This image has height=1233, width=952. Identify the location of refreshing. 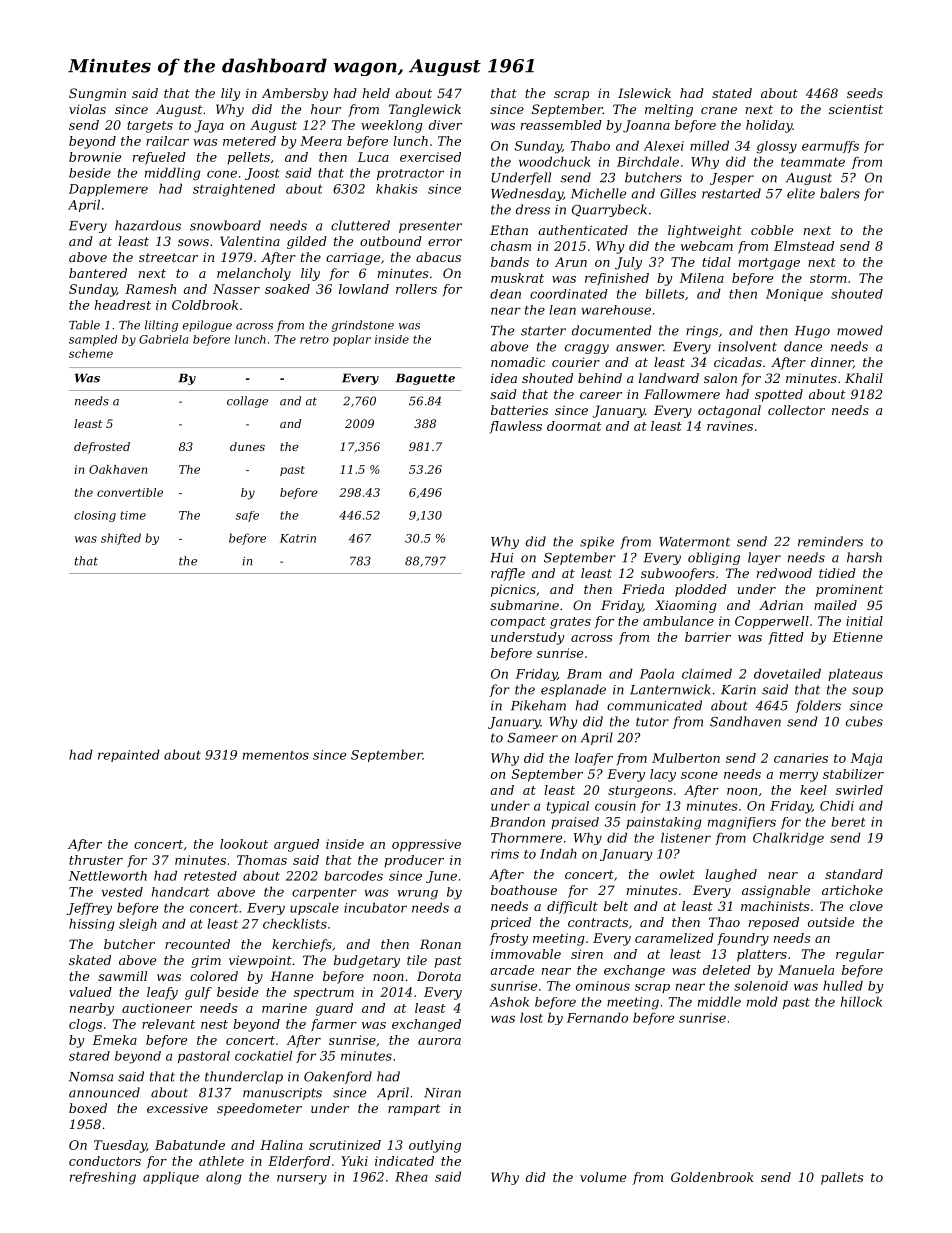
(103, 1178).
